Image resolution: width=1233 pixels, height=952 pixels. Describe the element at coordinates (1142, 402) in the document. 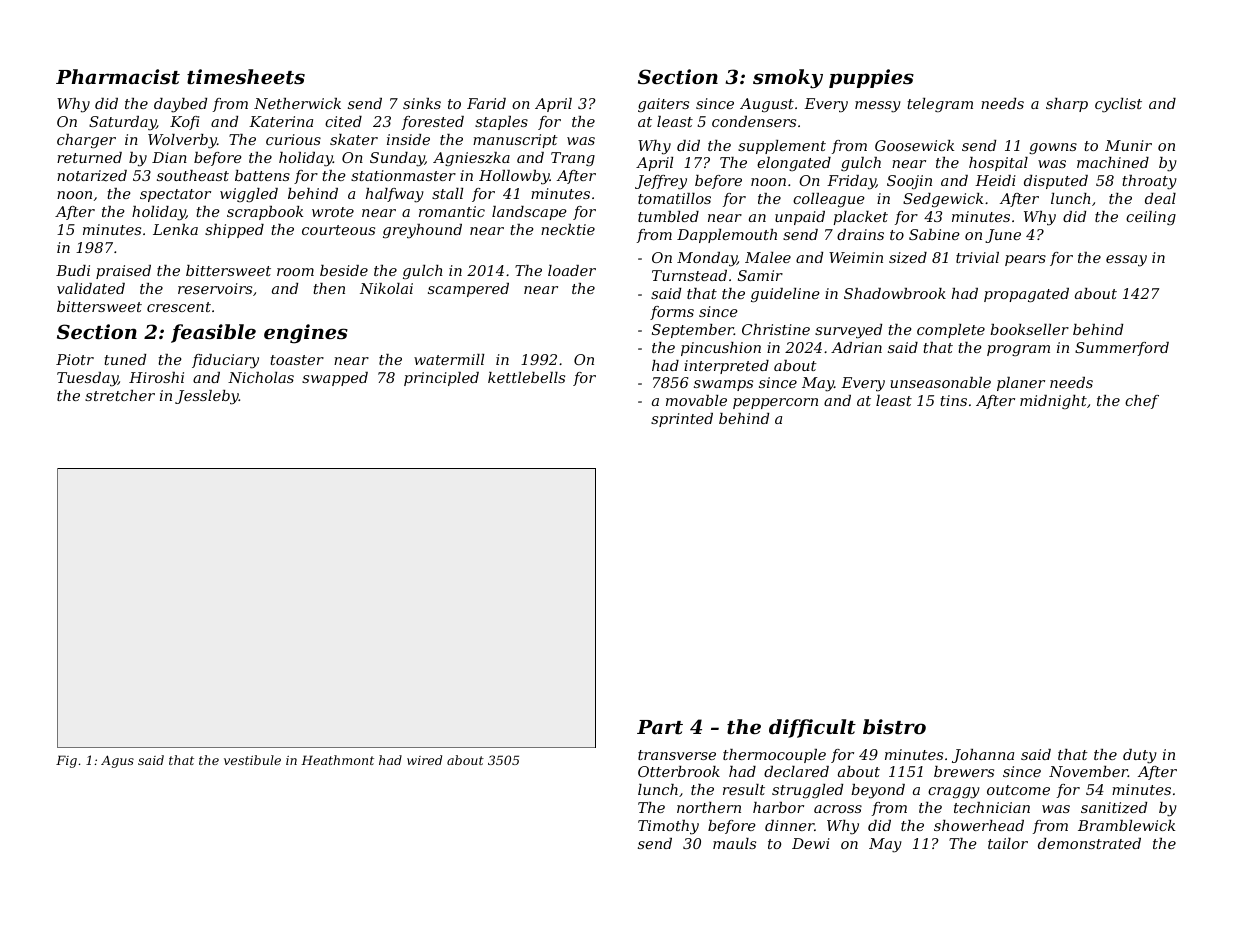

I see `chef` at that location.
